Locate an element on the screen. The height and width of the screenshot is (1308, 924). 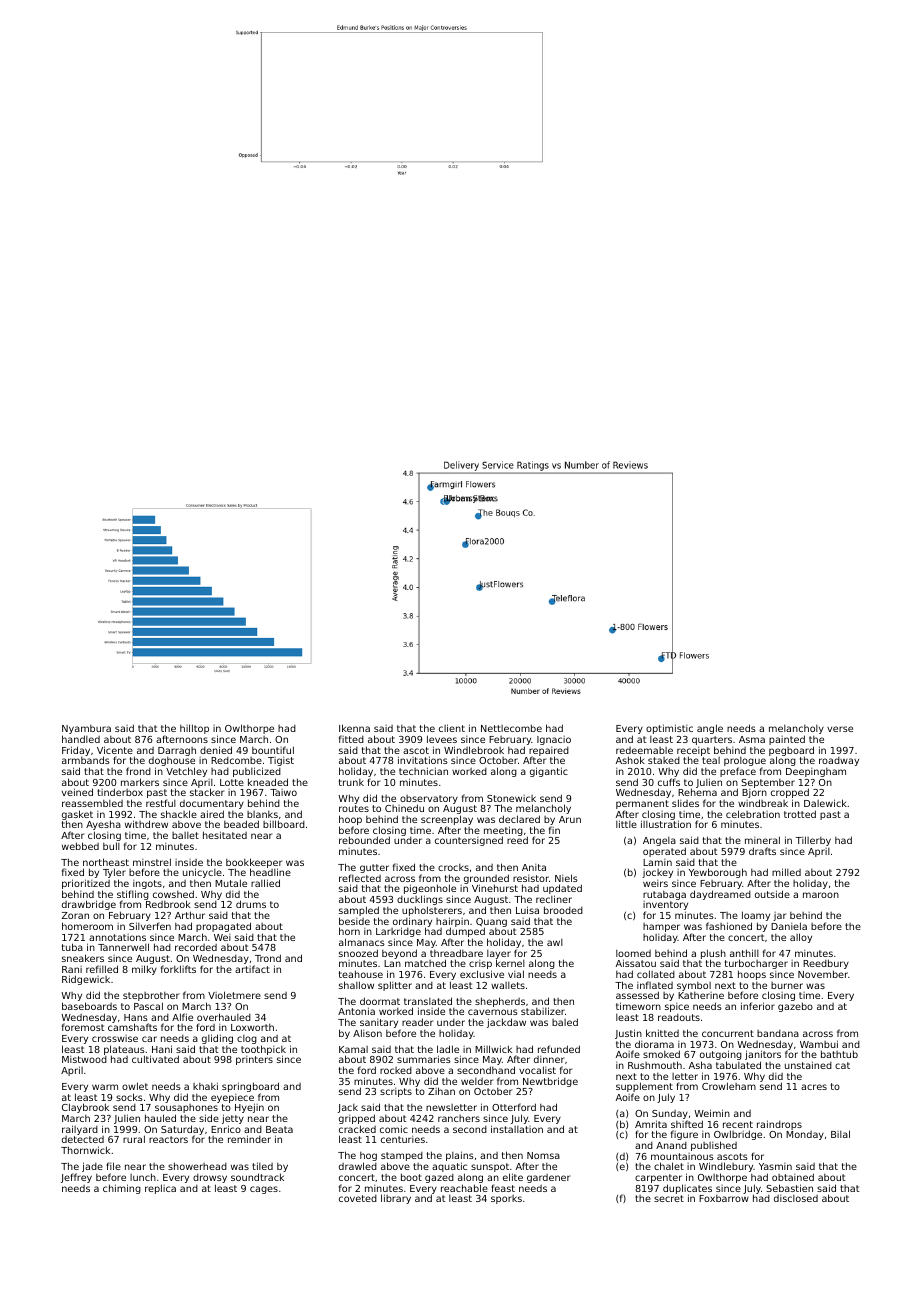
verse is located at coordinates (840, 729).
